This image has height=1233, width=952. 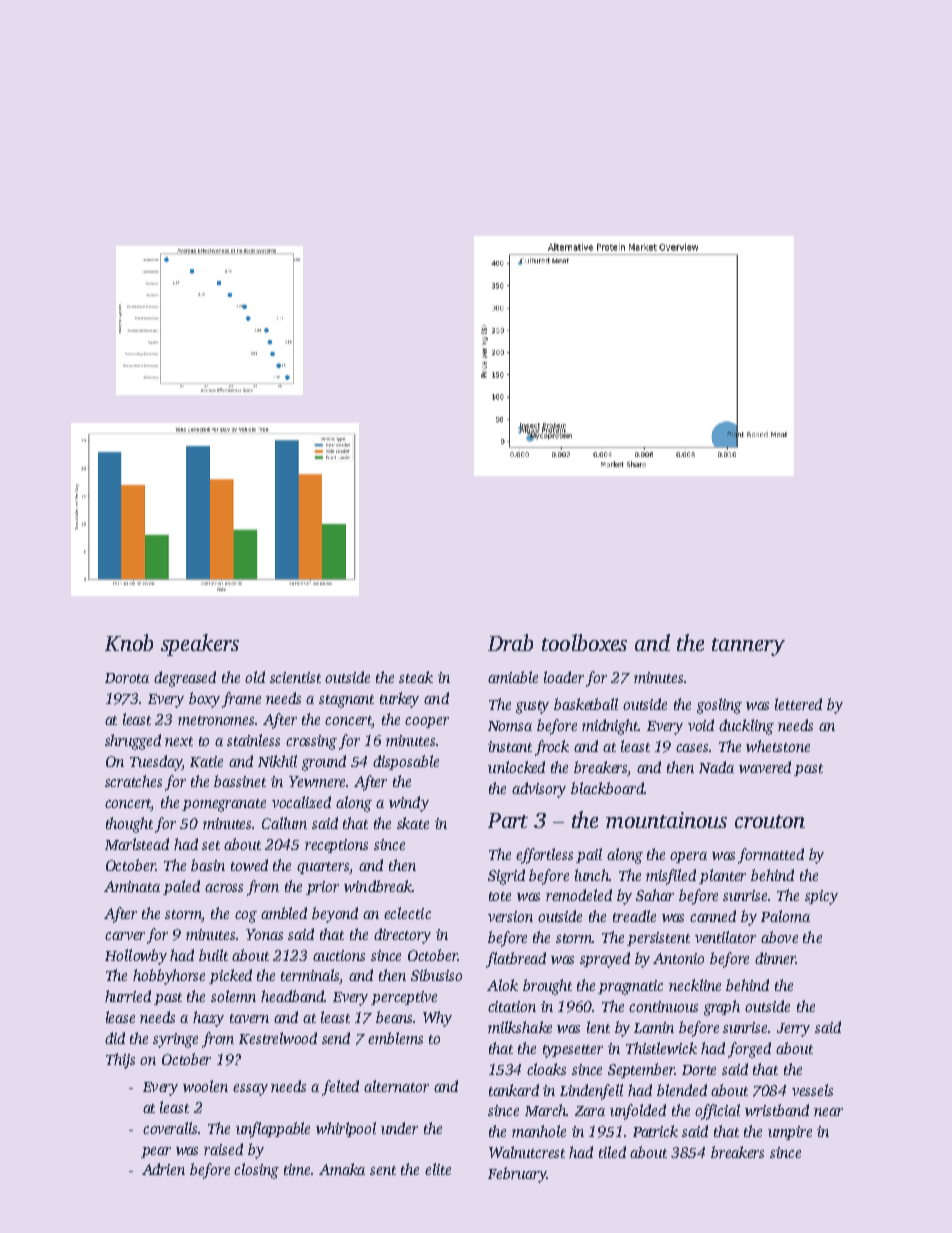 I want to click on tannery, so click(x=748, y=647).
